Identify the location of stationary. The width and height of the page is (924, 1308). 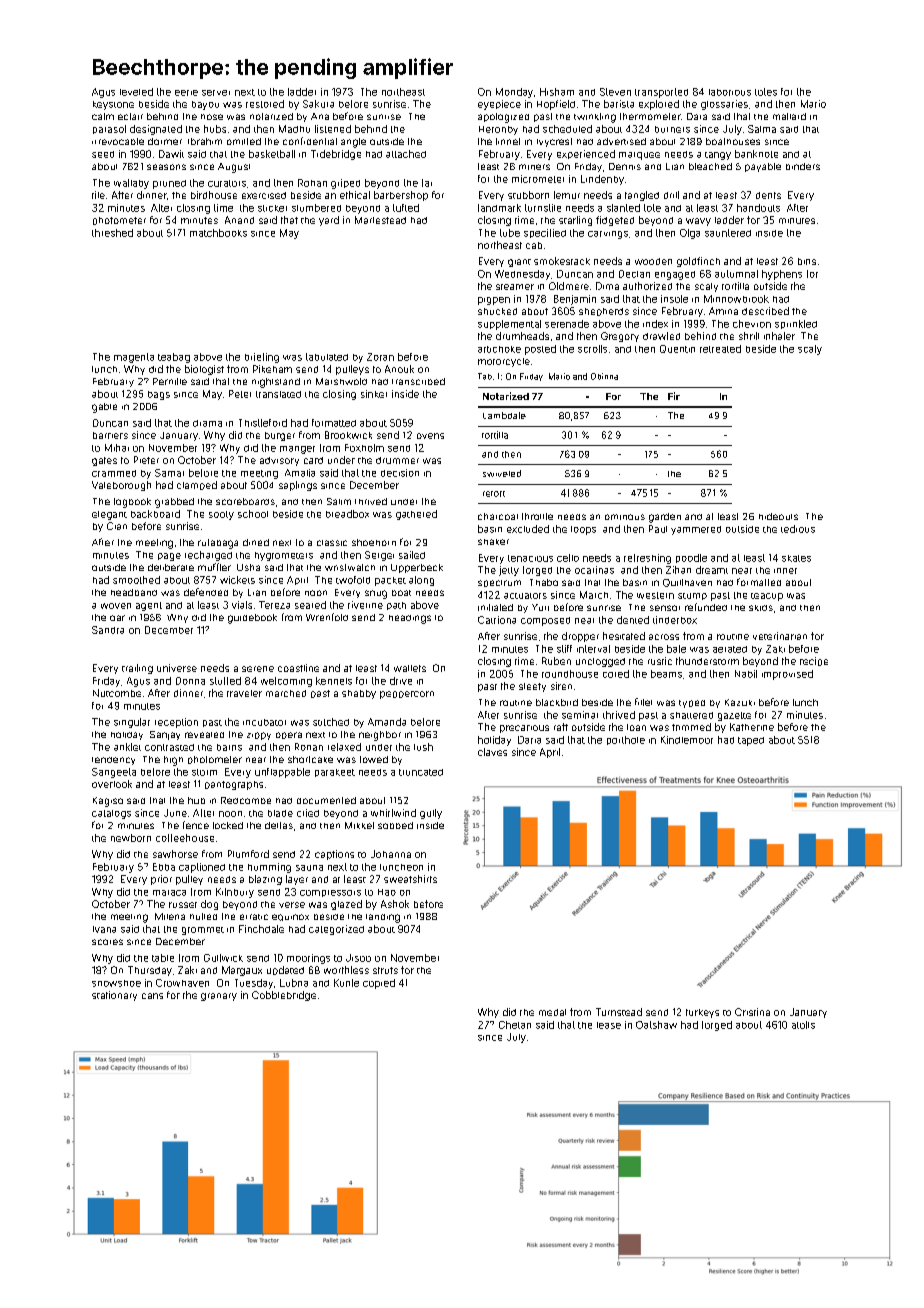
(114, 996).
